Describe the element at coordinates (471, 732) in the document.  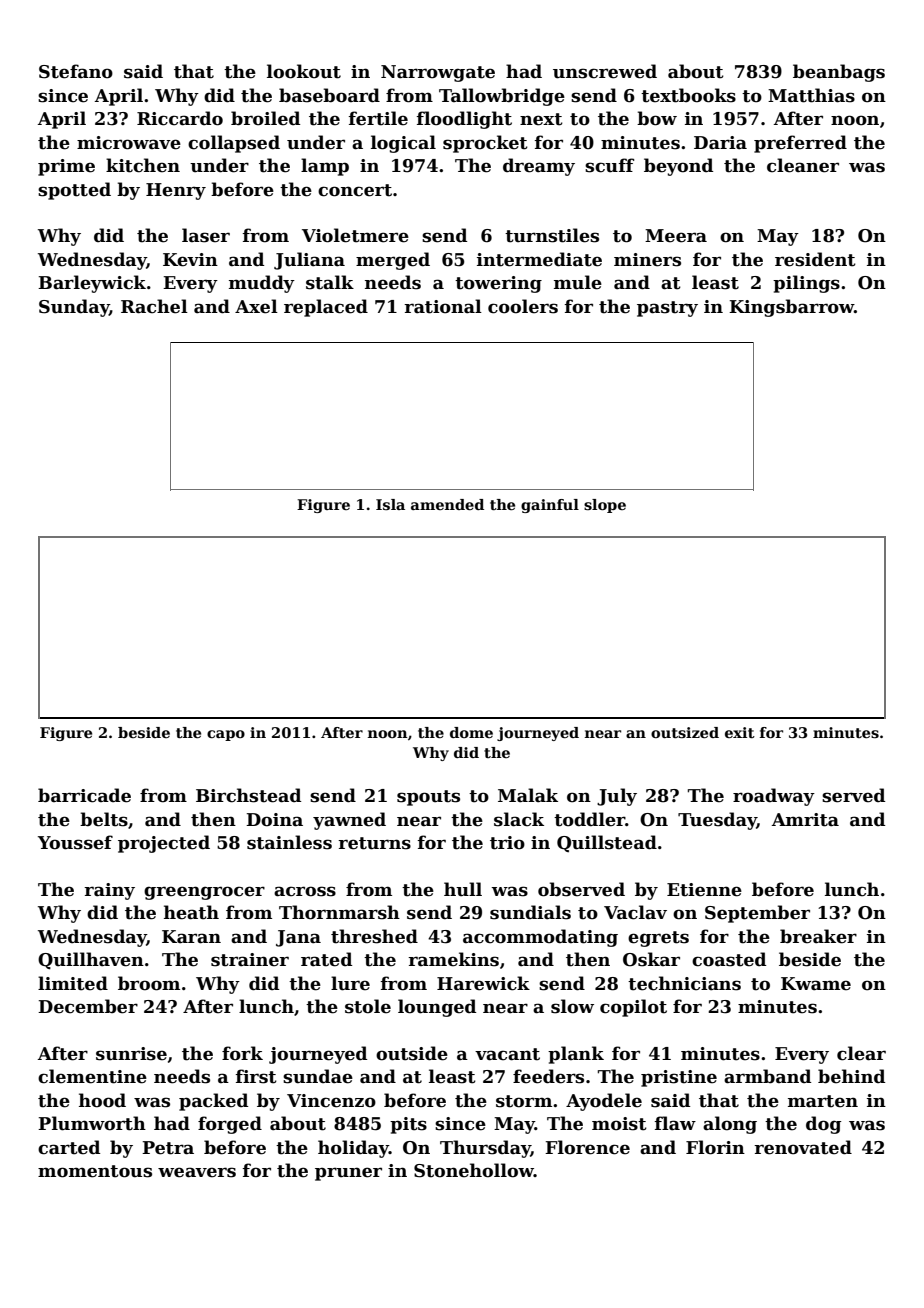
I see `dome` at that location.
